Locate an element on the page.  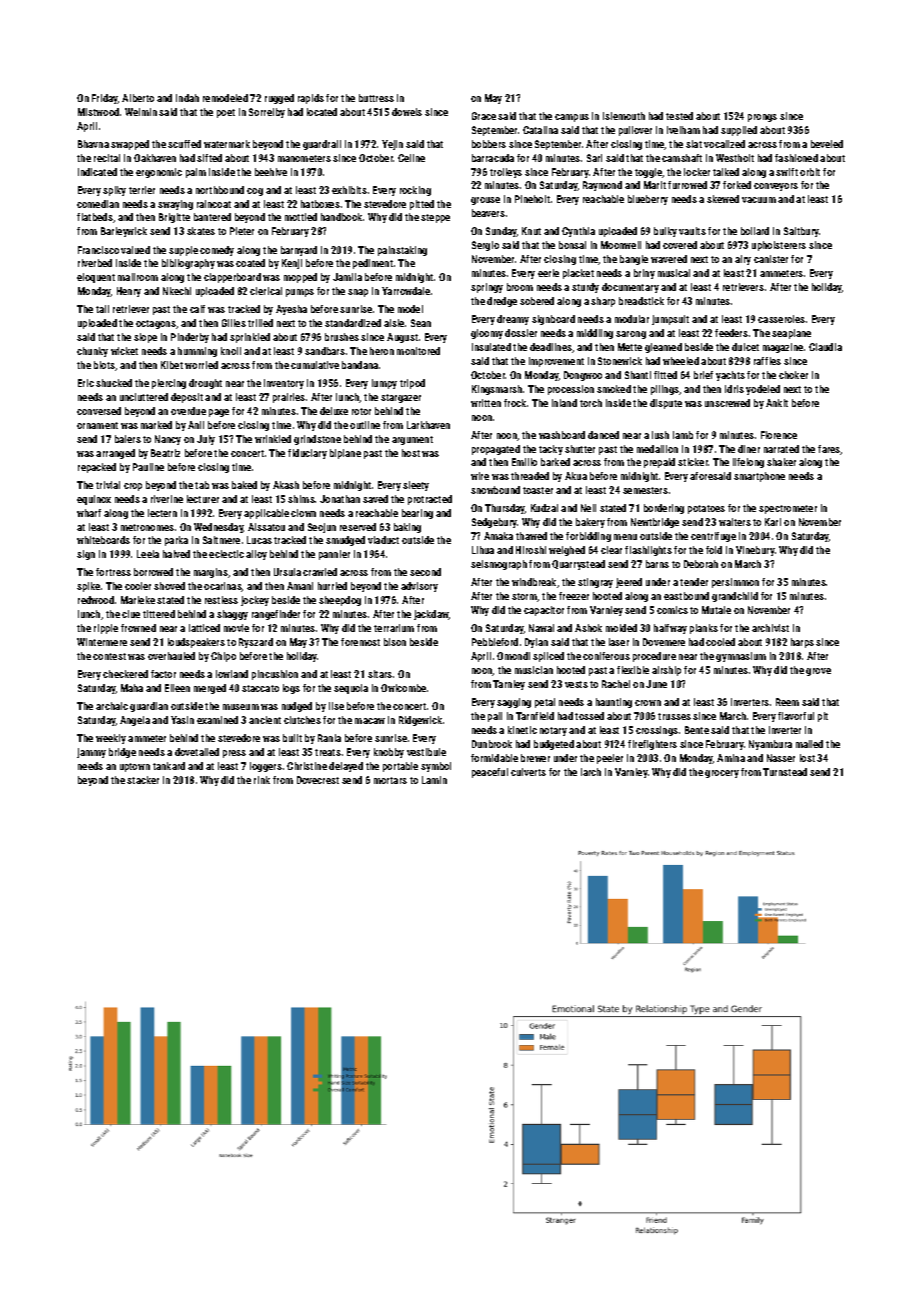
stacker is located at coordinates (143, 780).
